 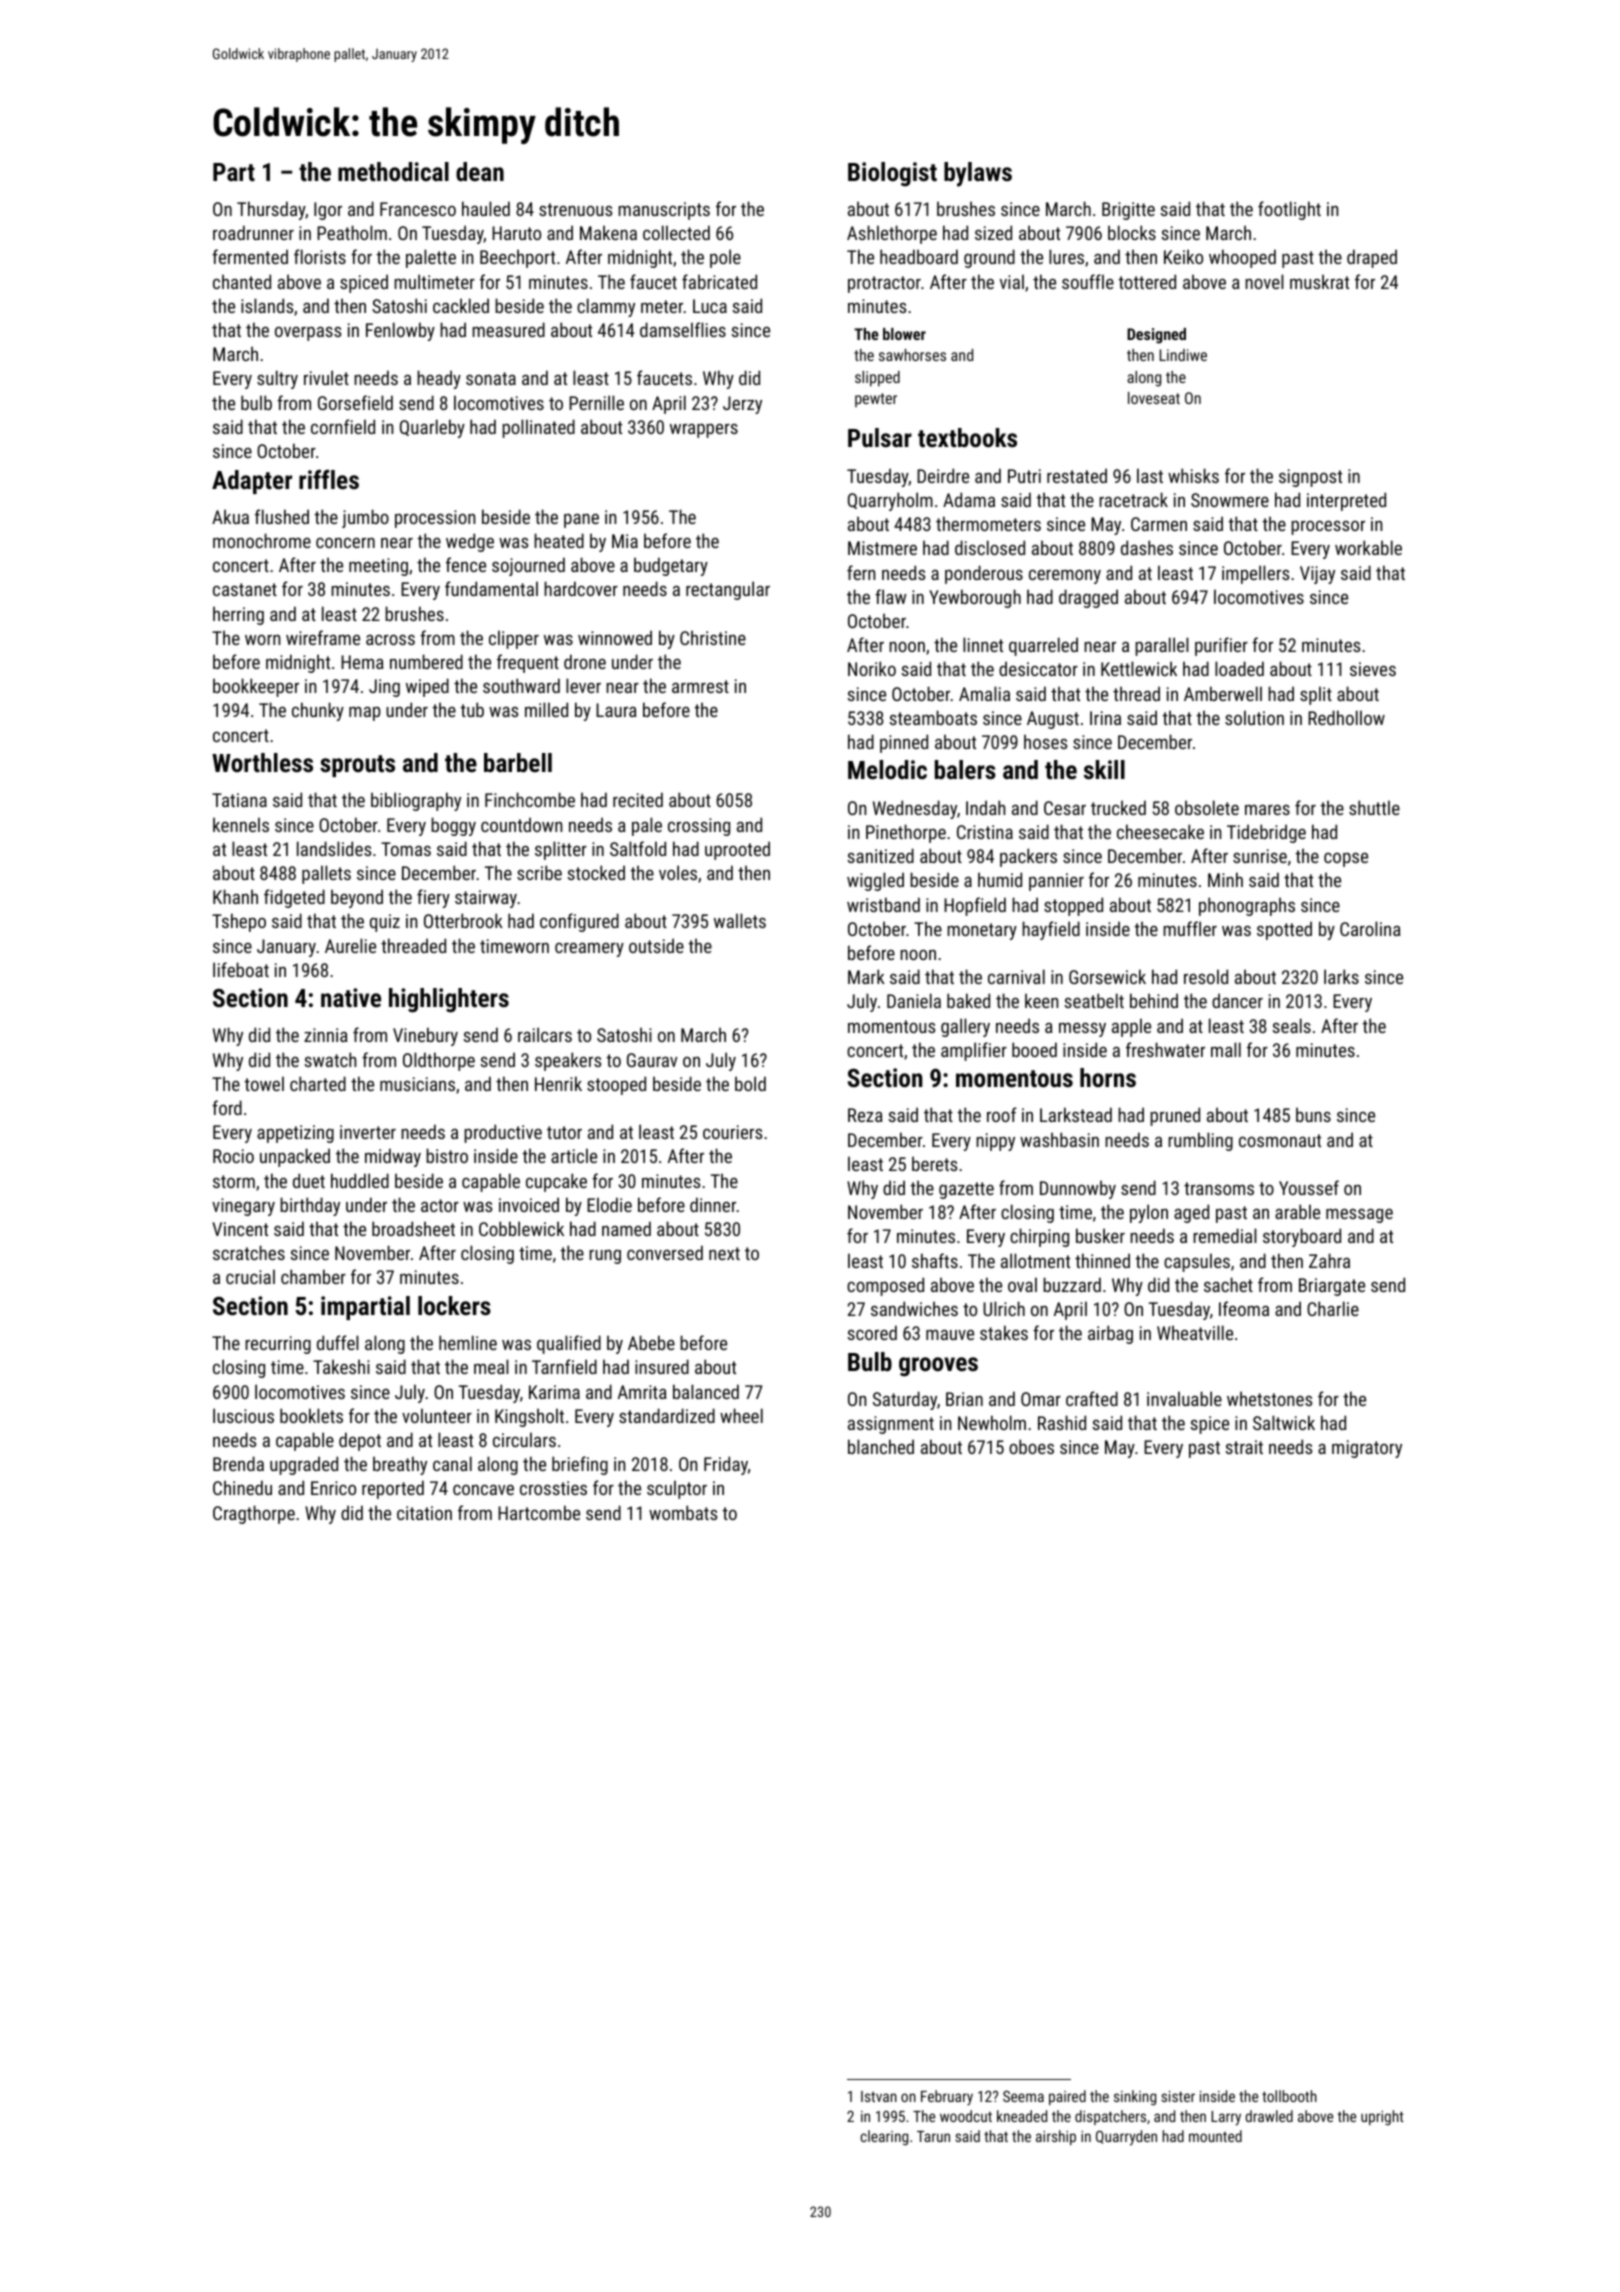 I want to click on wombats, so click(x=683, y=1512).
